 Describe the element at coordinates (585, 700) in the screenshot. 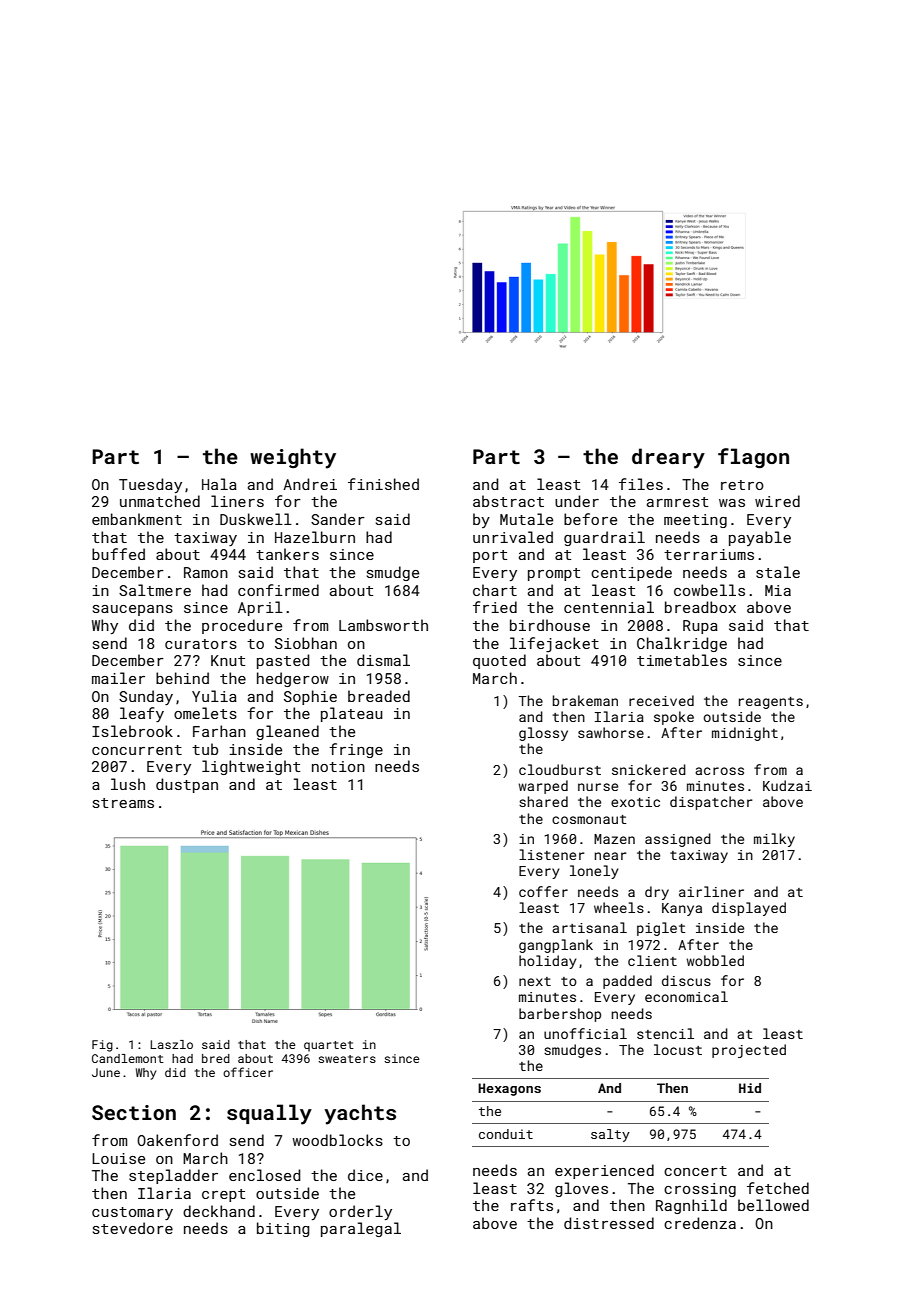

I see `brakeman` at that location.
